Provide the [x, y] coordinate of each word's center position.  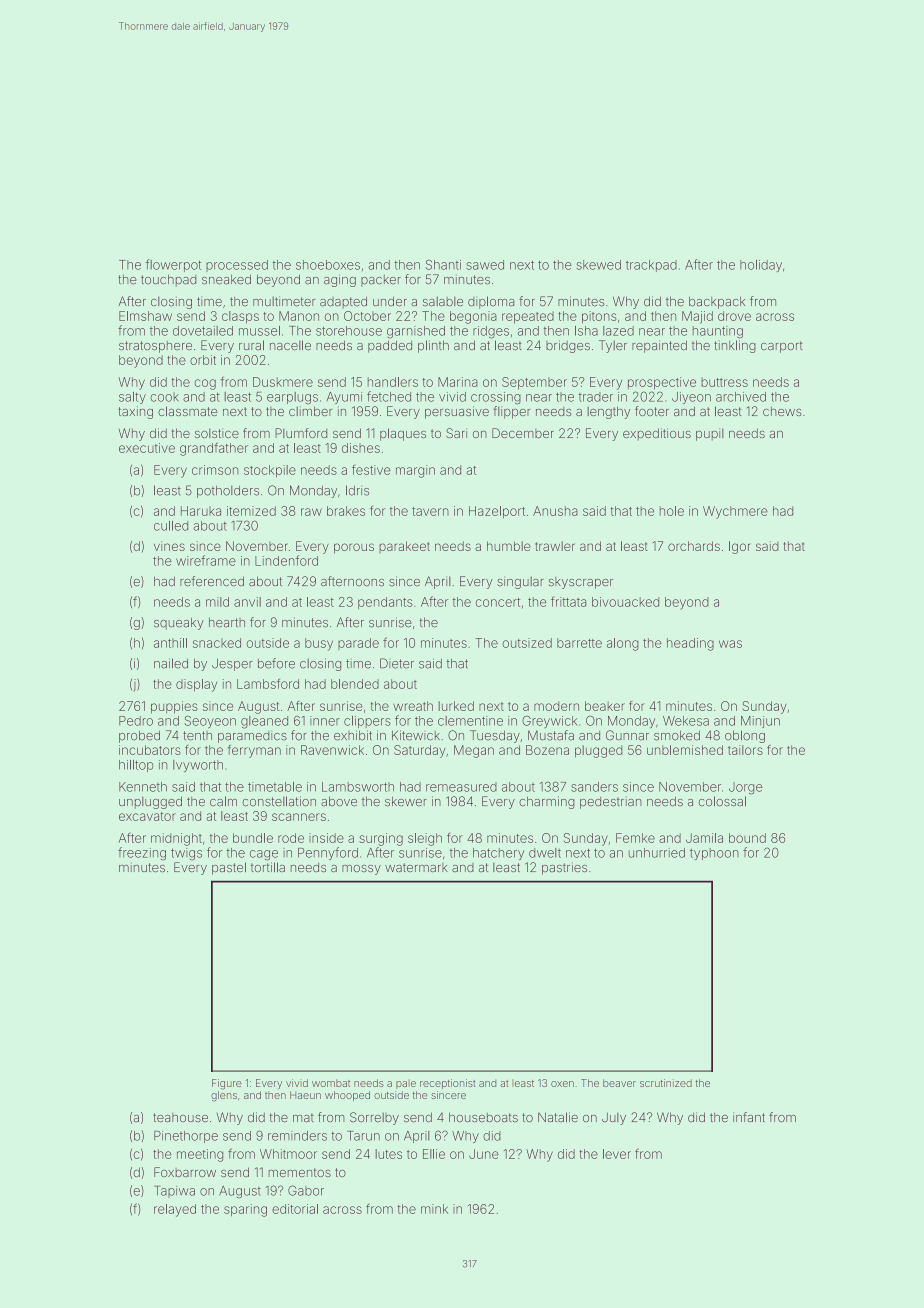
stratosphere [155, 347]
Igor [740, 547]
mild [217, 602]
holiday [761, 266]
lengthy [609, 412]
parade [358, 644]
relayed [175, 1210]
